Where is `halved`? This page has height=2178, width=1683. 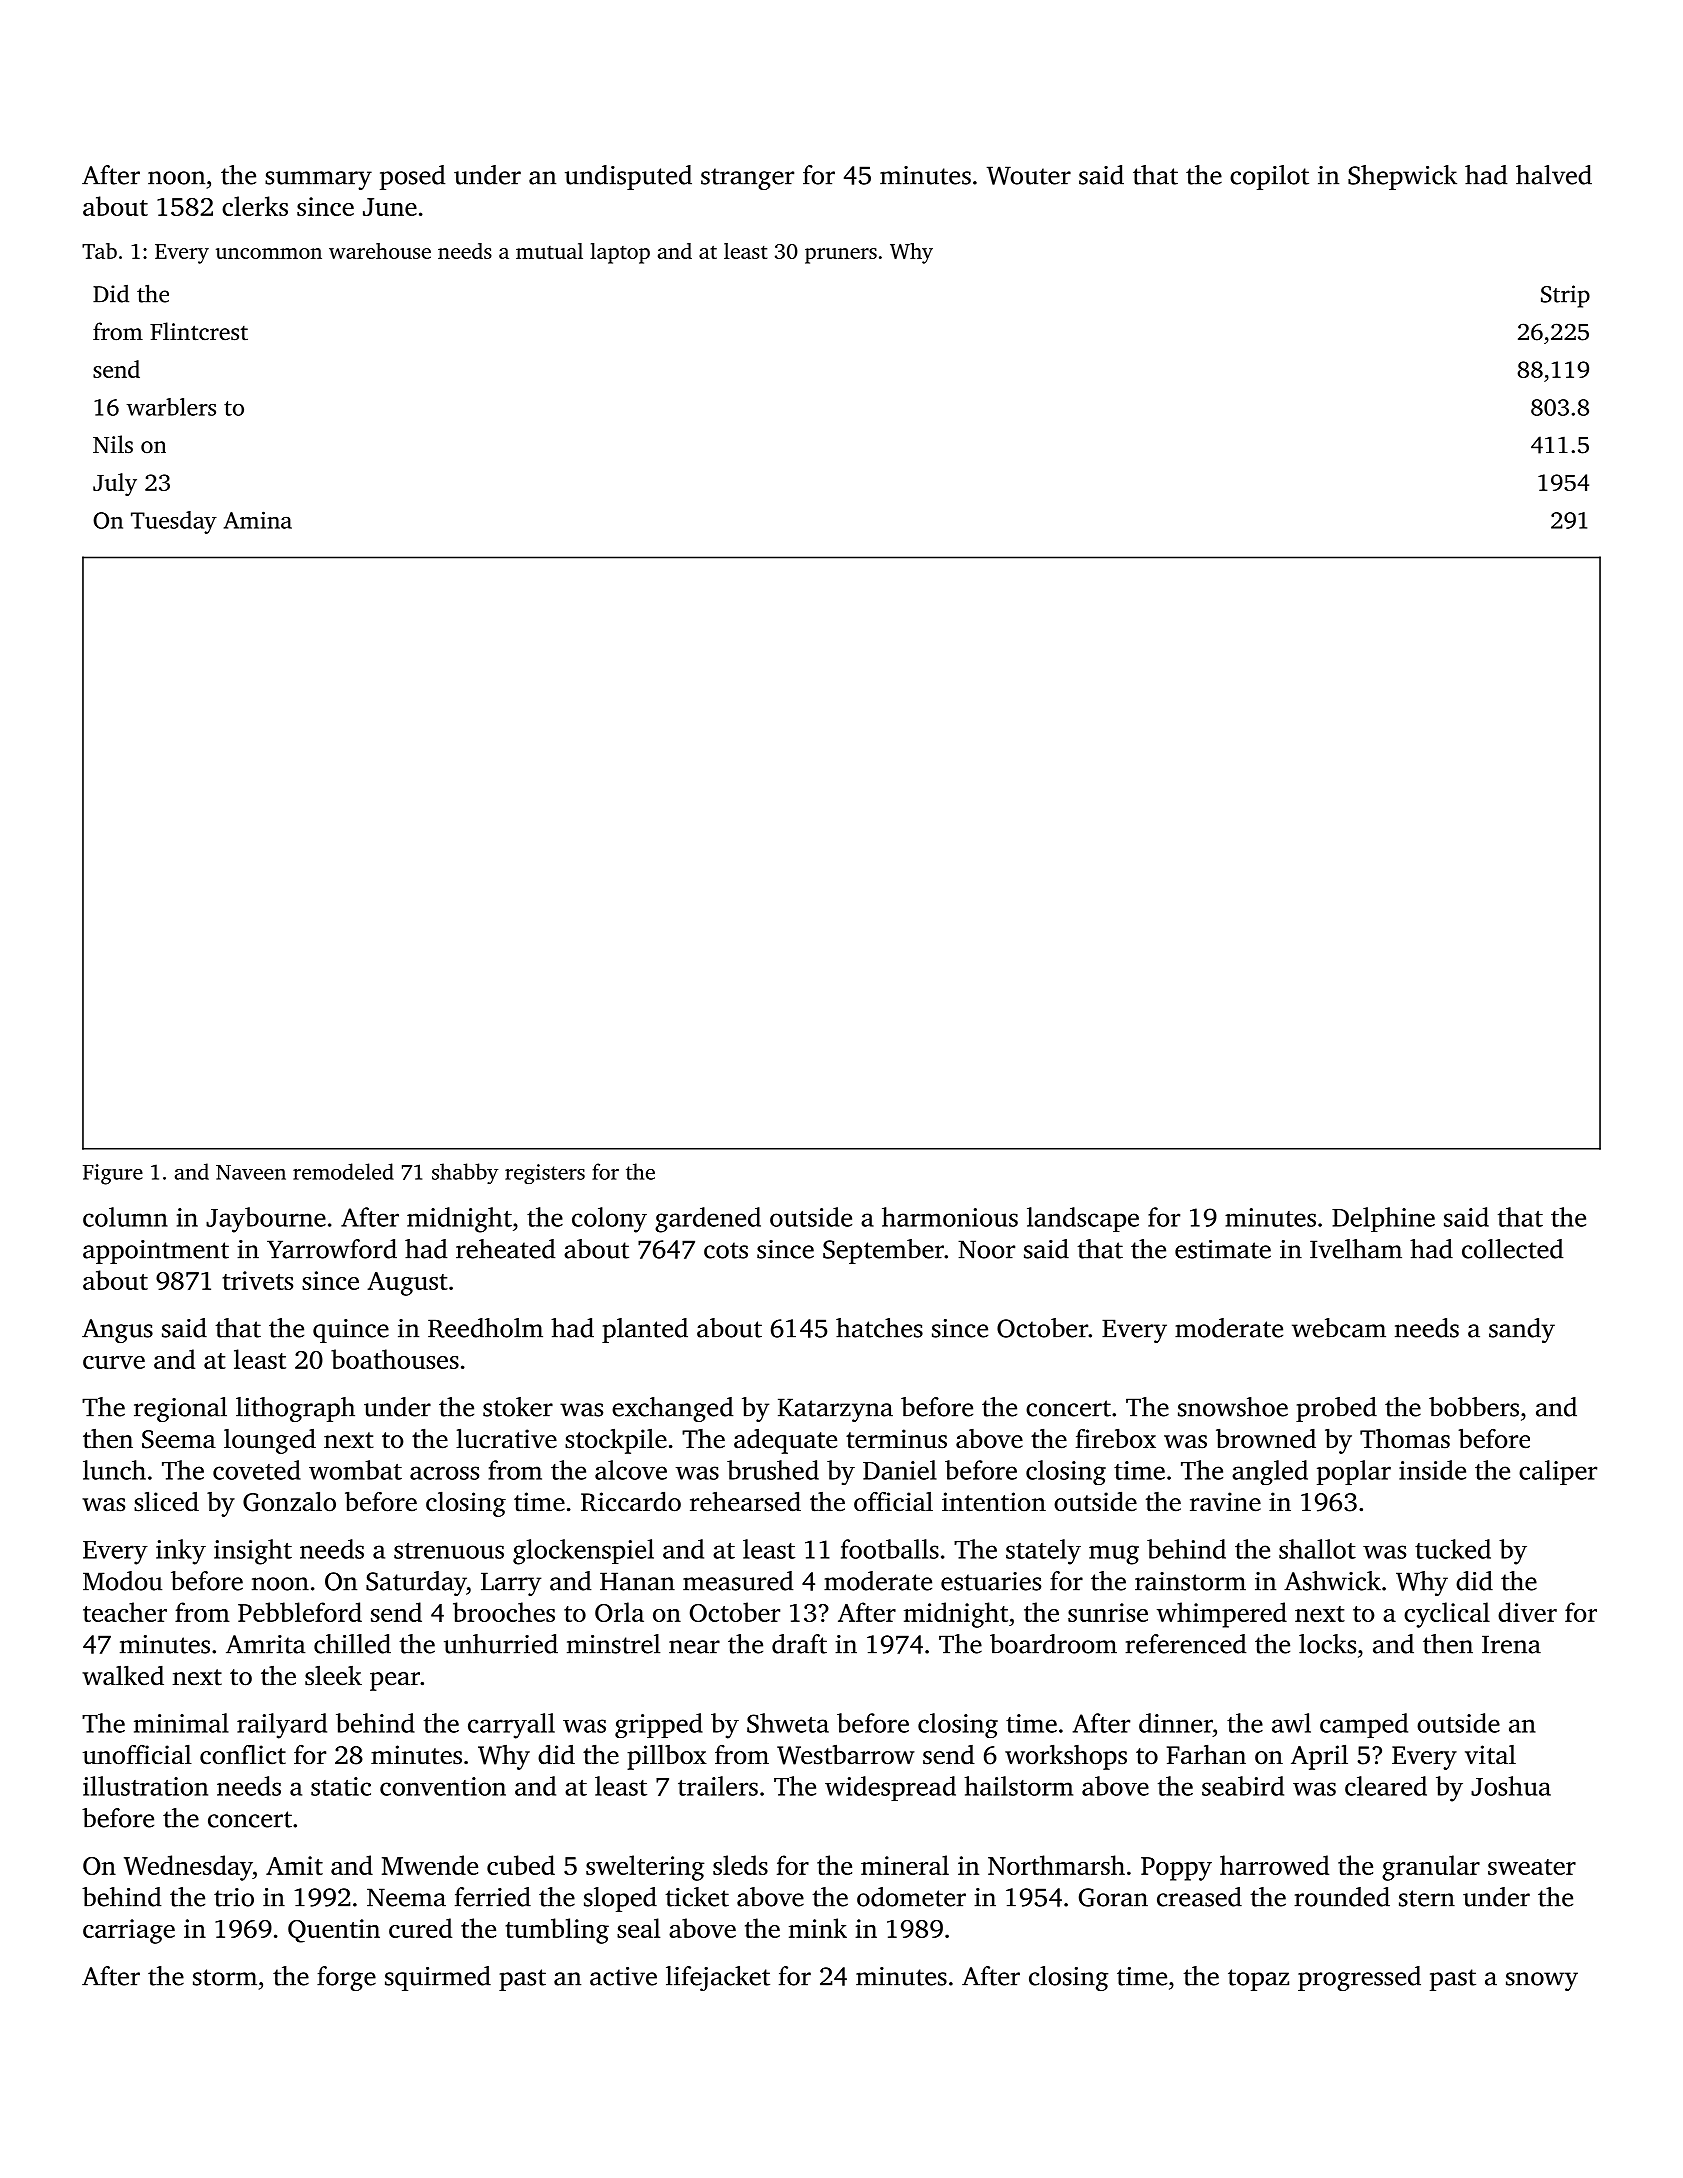 halved is located at coordinates (1554, 175).
